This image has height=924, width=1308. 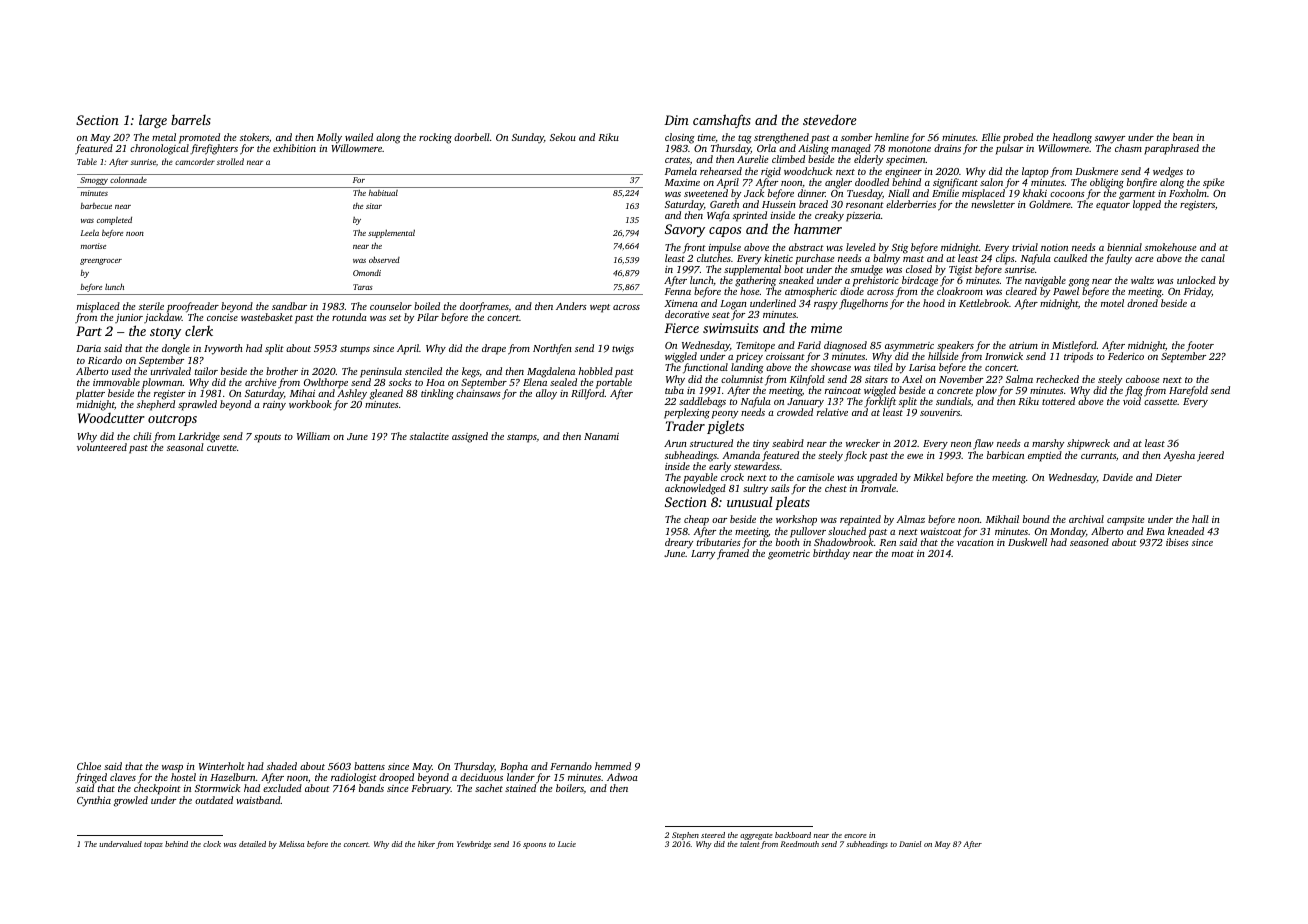 I want to click on bean, so click(x=1183, y=137).
